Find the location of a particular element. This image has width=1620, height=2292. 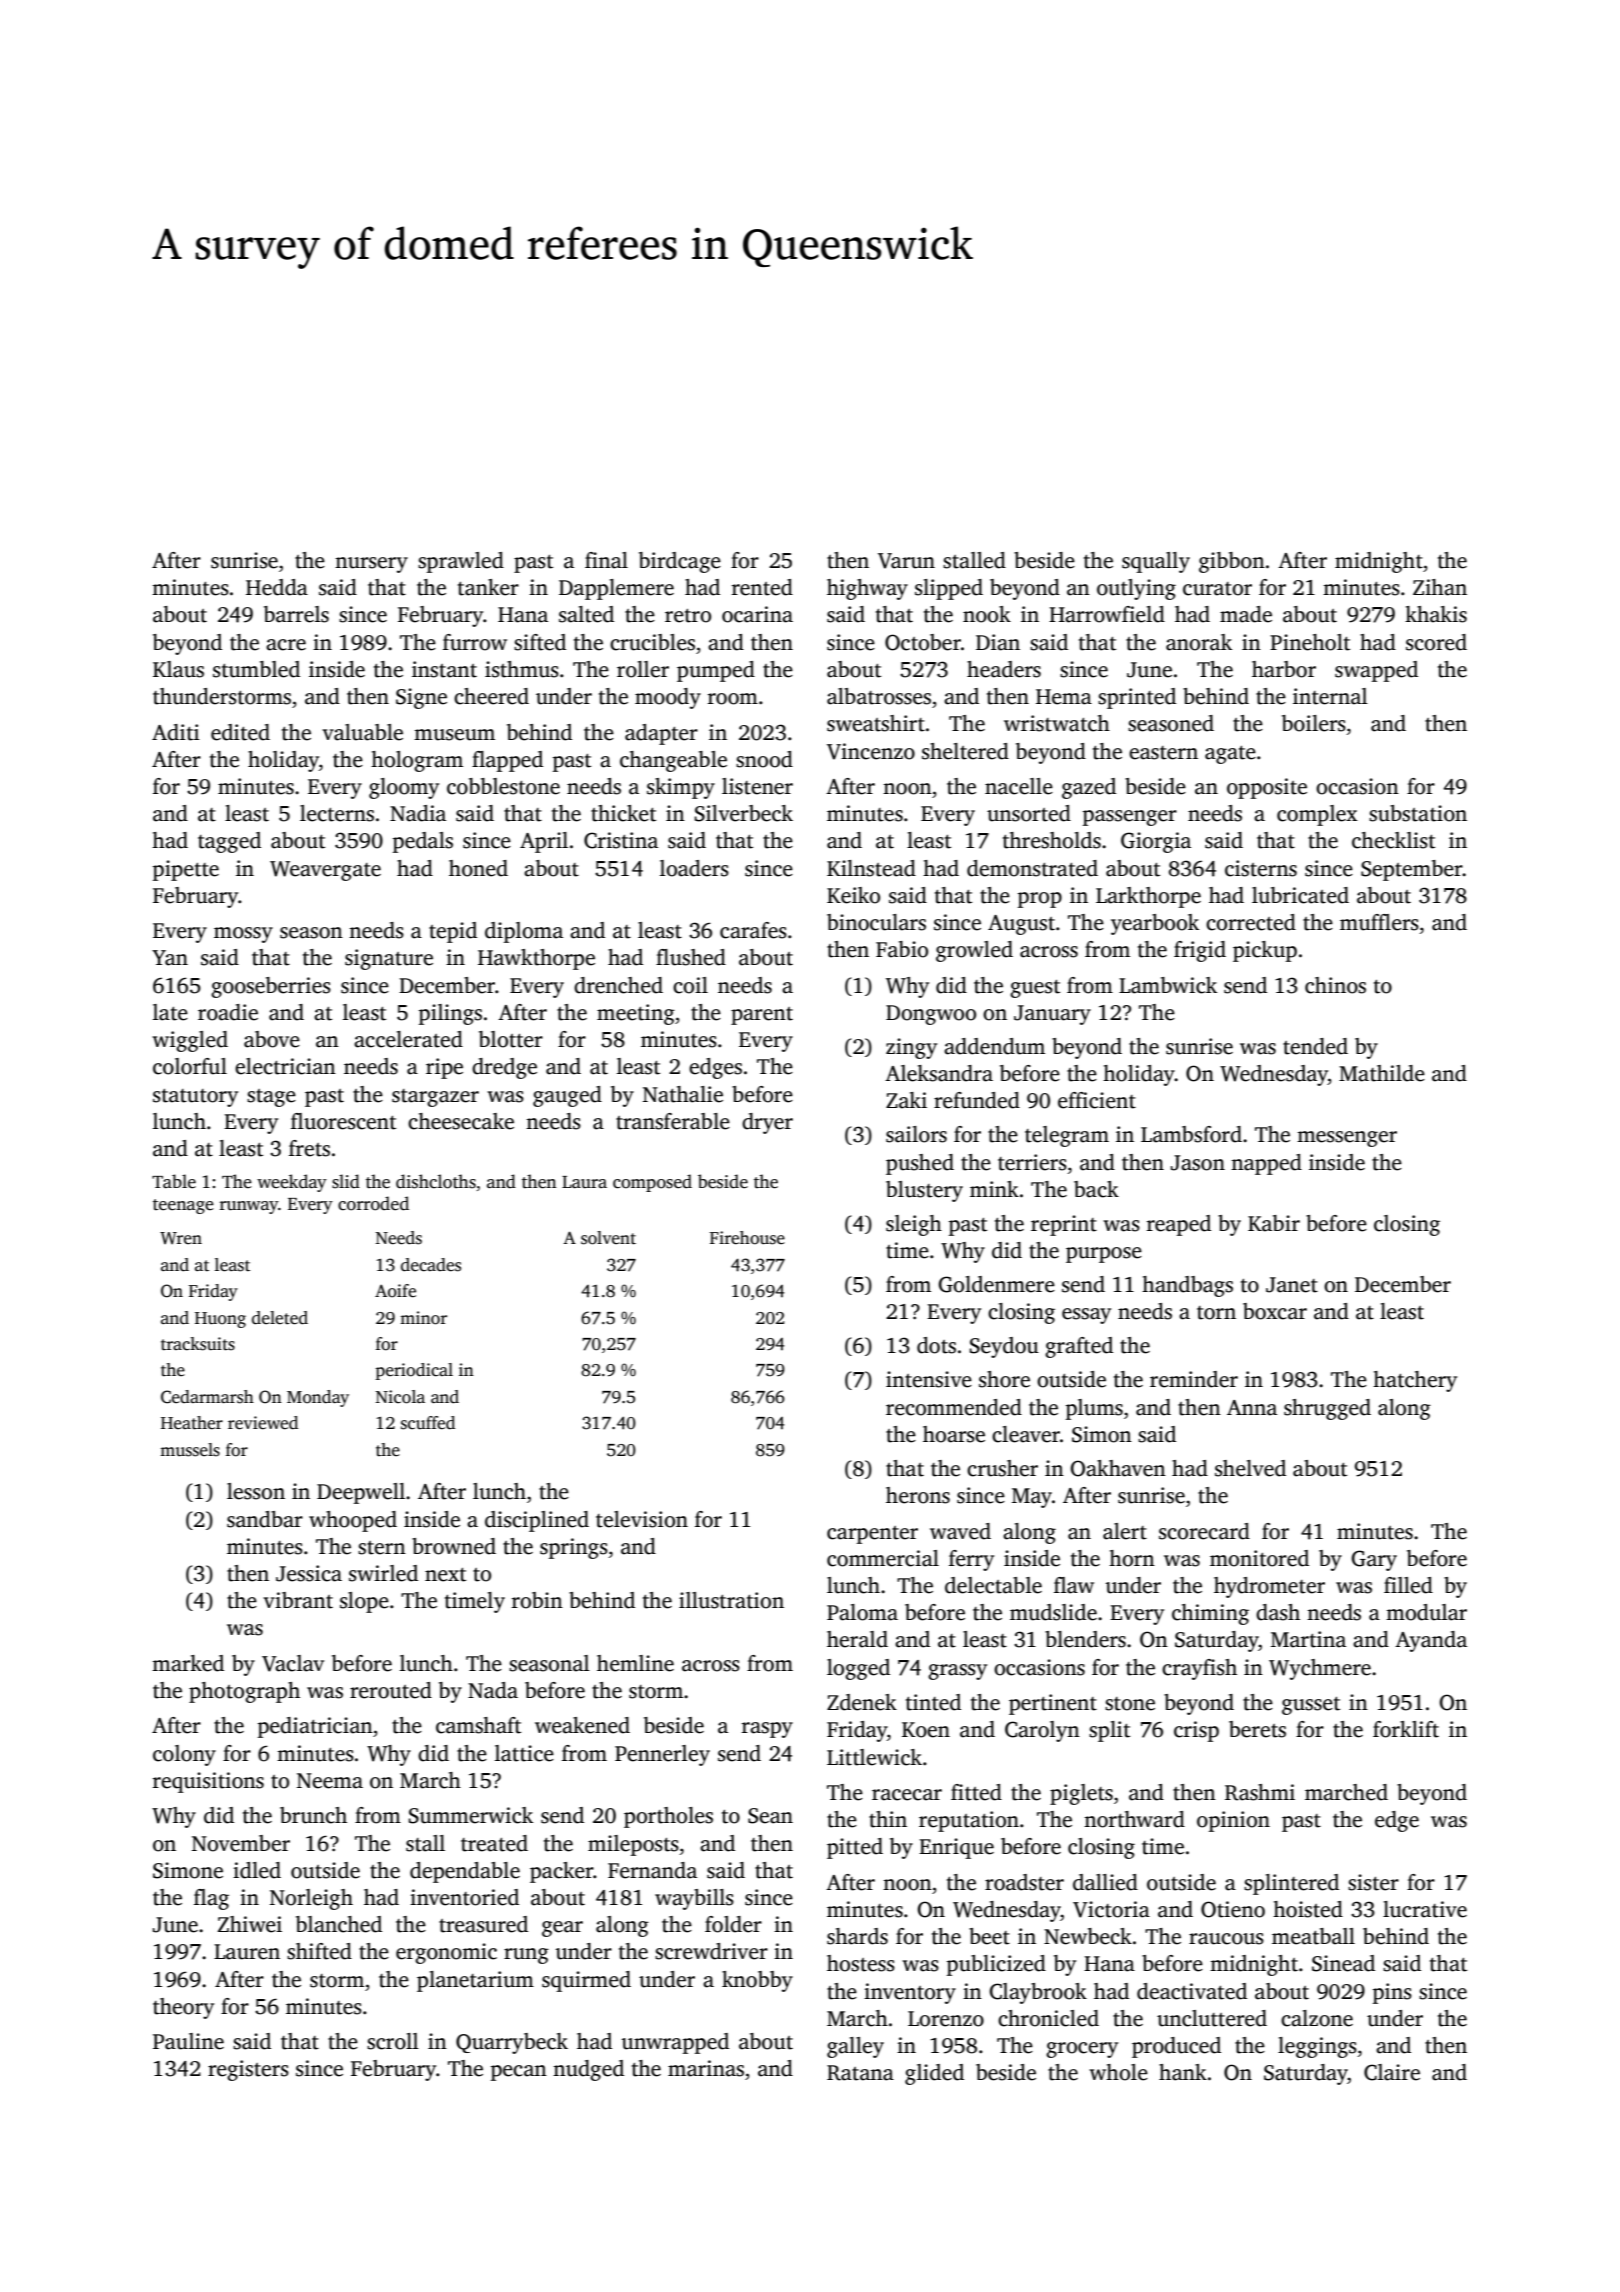

gibbon is located at coordinates (1232, 562).
